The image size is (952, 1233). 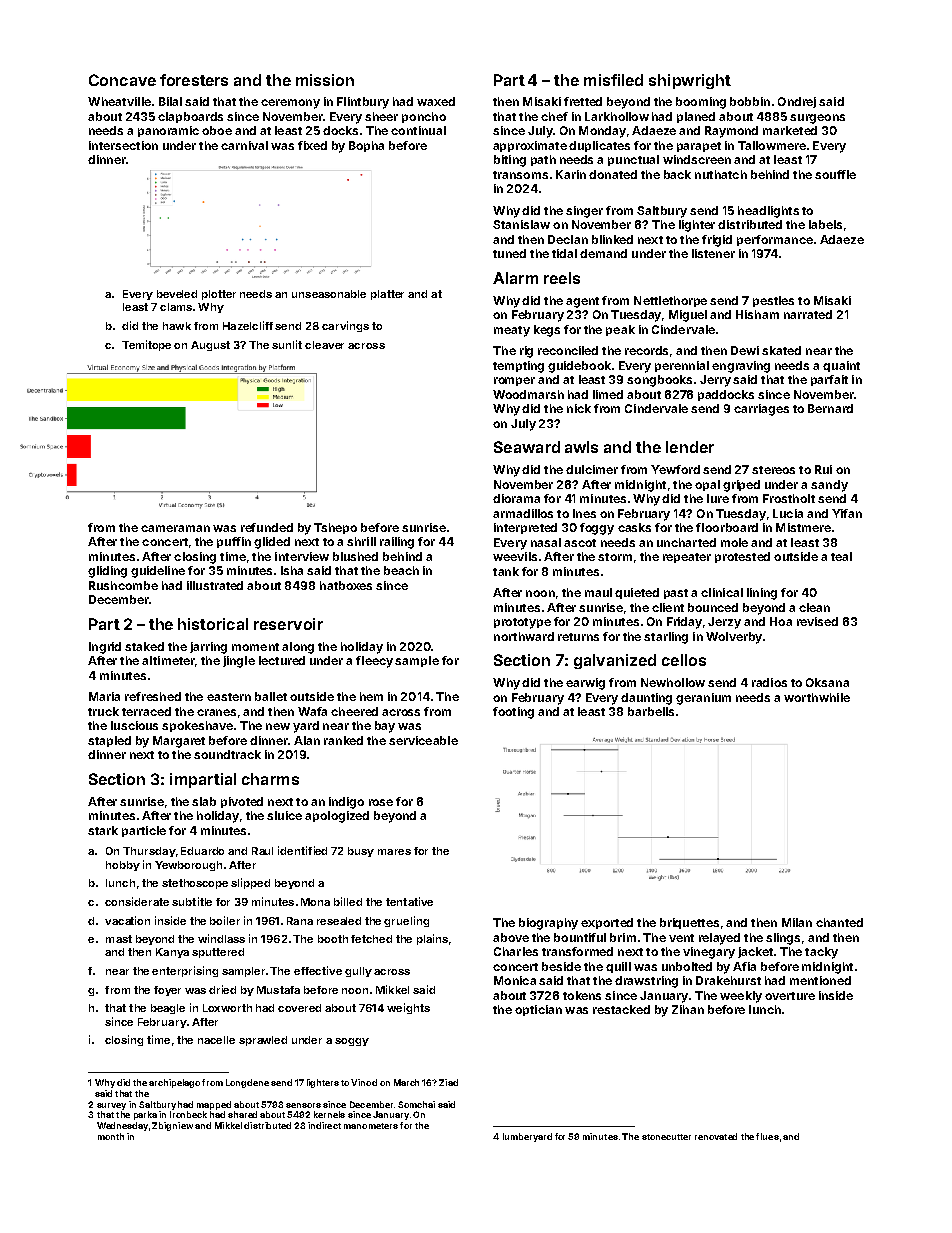 I want to click on Zbigniew, so click(x=172, y=1126).
